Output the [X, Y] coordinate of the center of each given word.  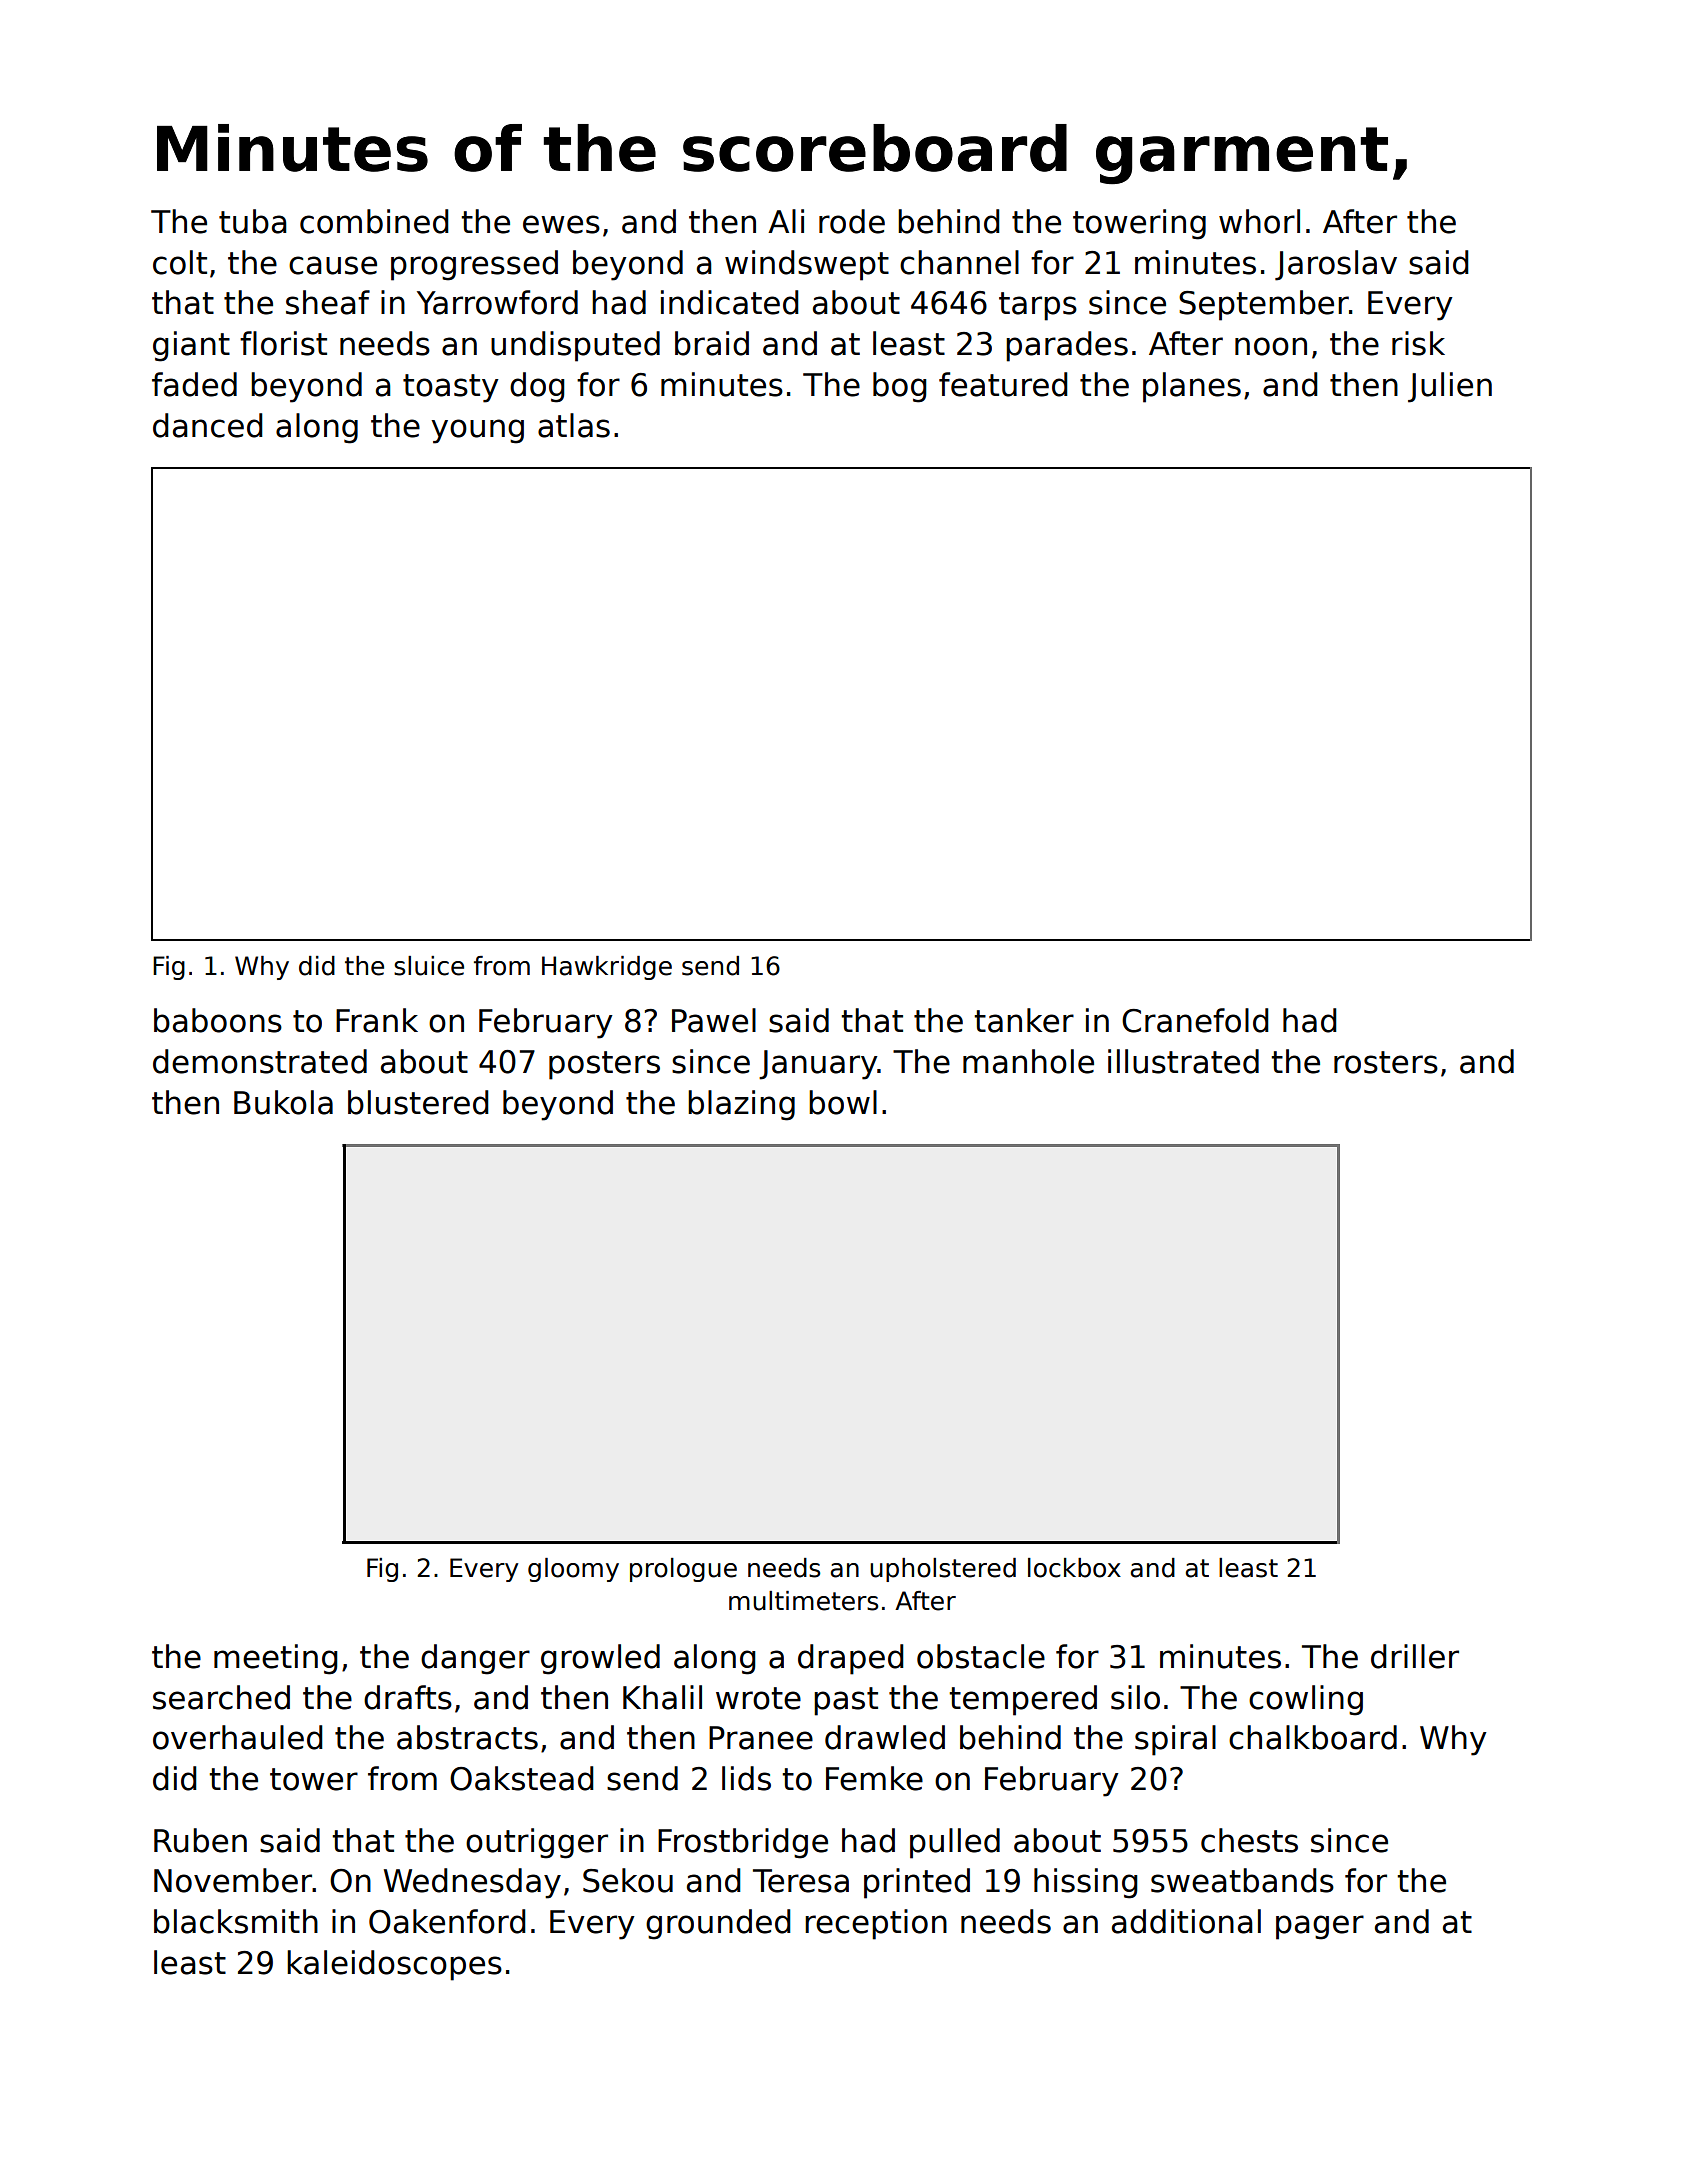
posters [604, 1065]
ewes [561, 224]
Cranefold [1195, 1020]
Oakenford [447, 1921]
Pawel [714, 1020]
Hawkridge [607, 968]
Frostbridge [743, 1843]
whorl [1259, 221]
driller [1415, 1656]
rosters [1386, 1062]
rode [852, 221]
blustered [418, 1102]
